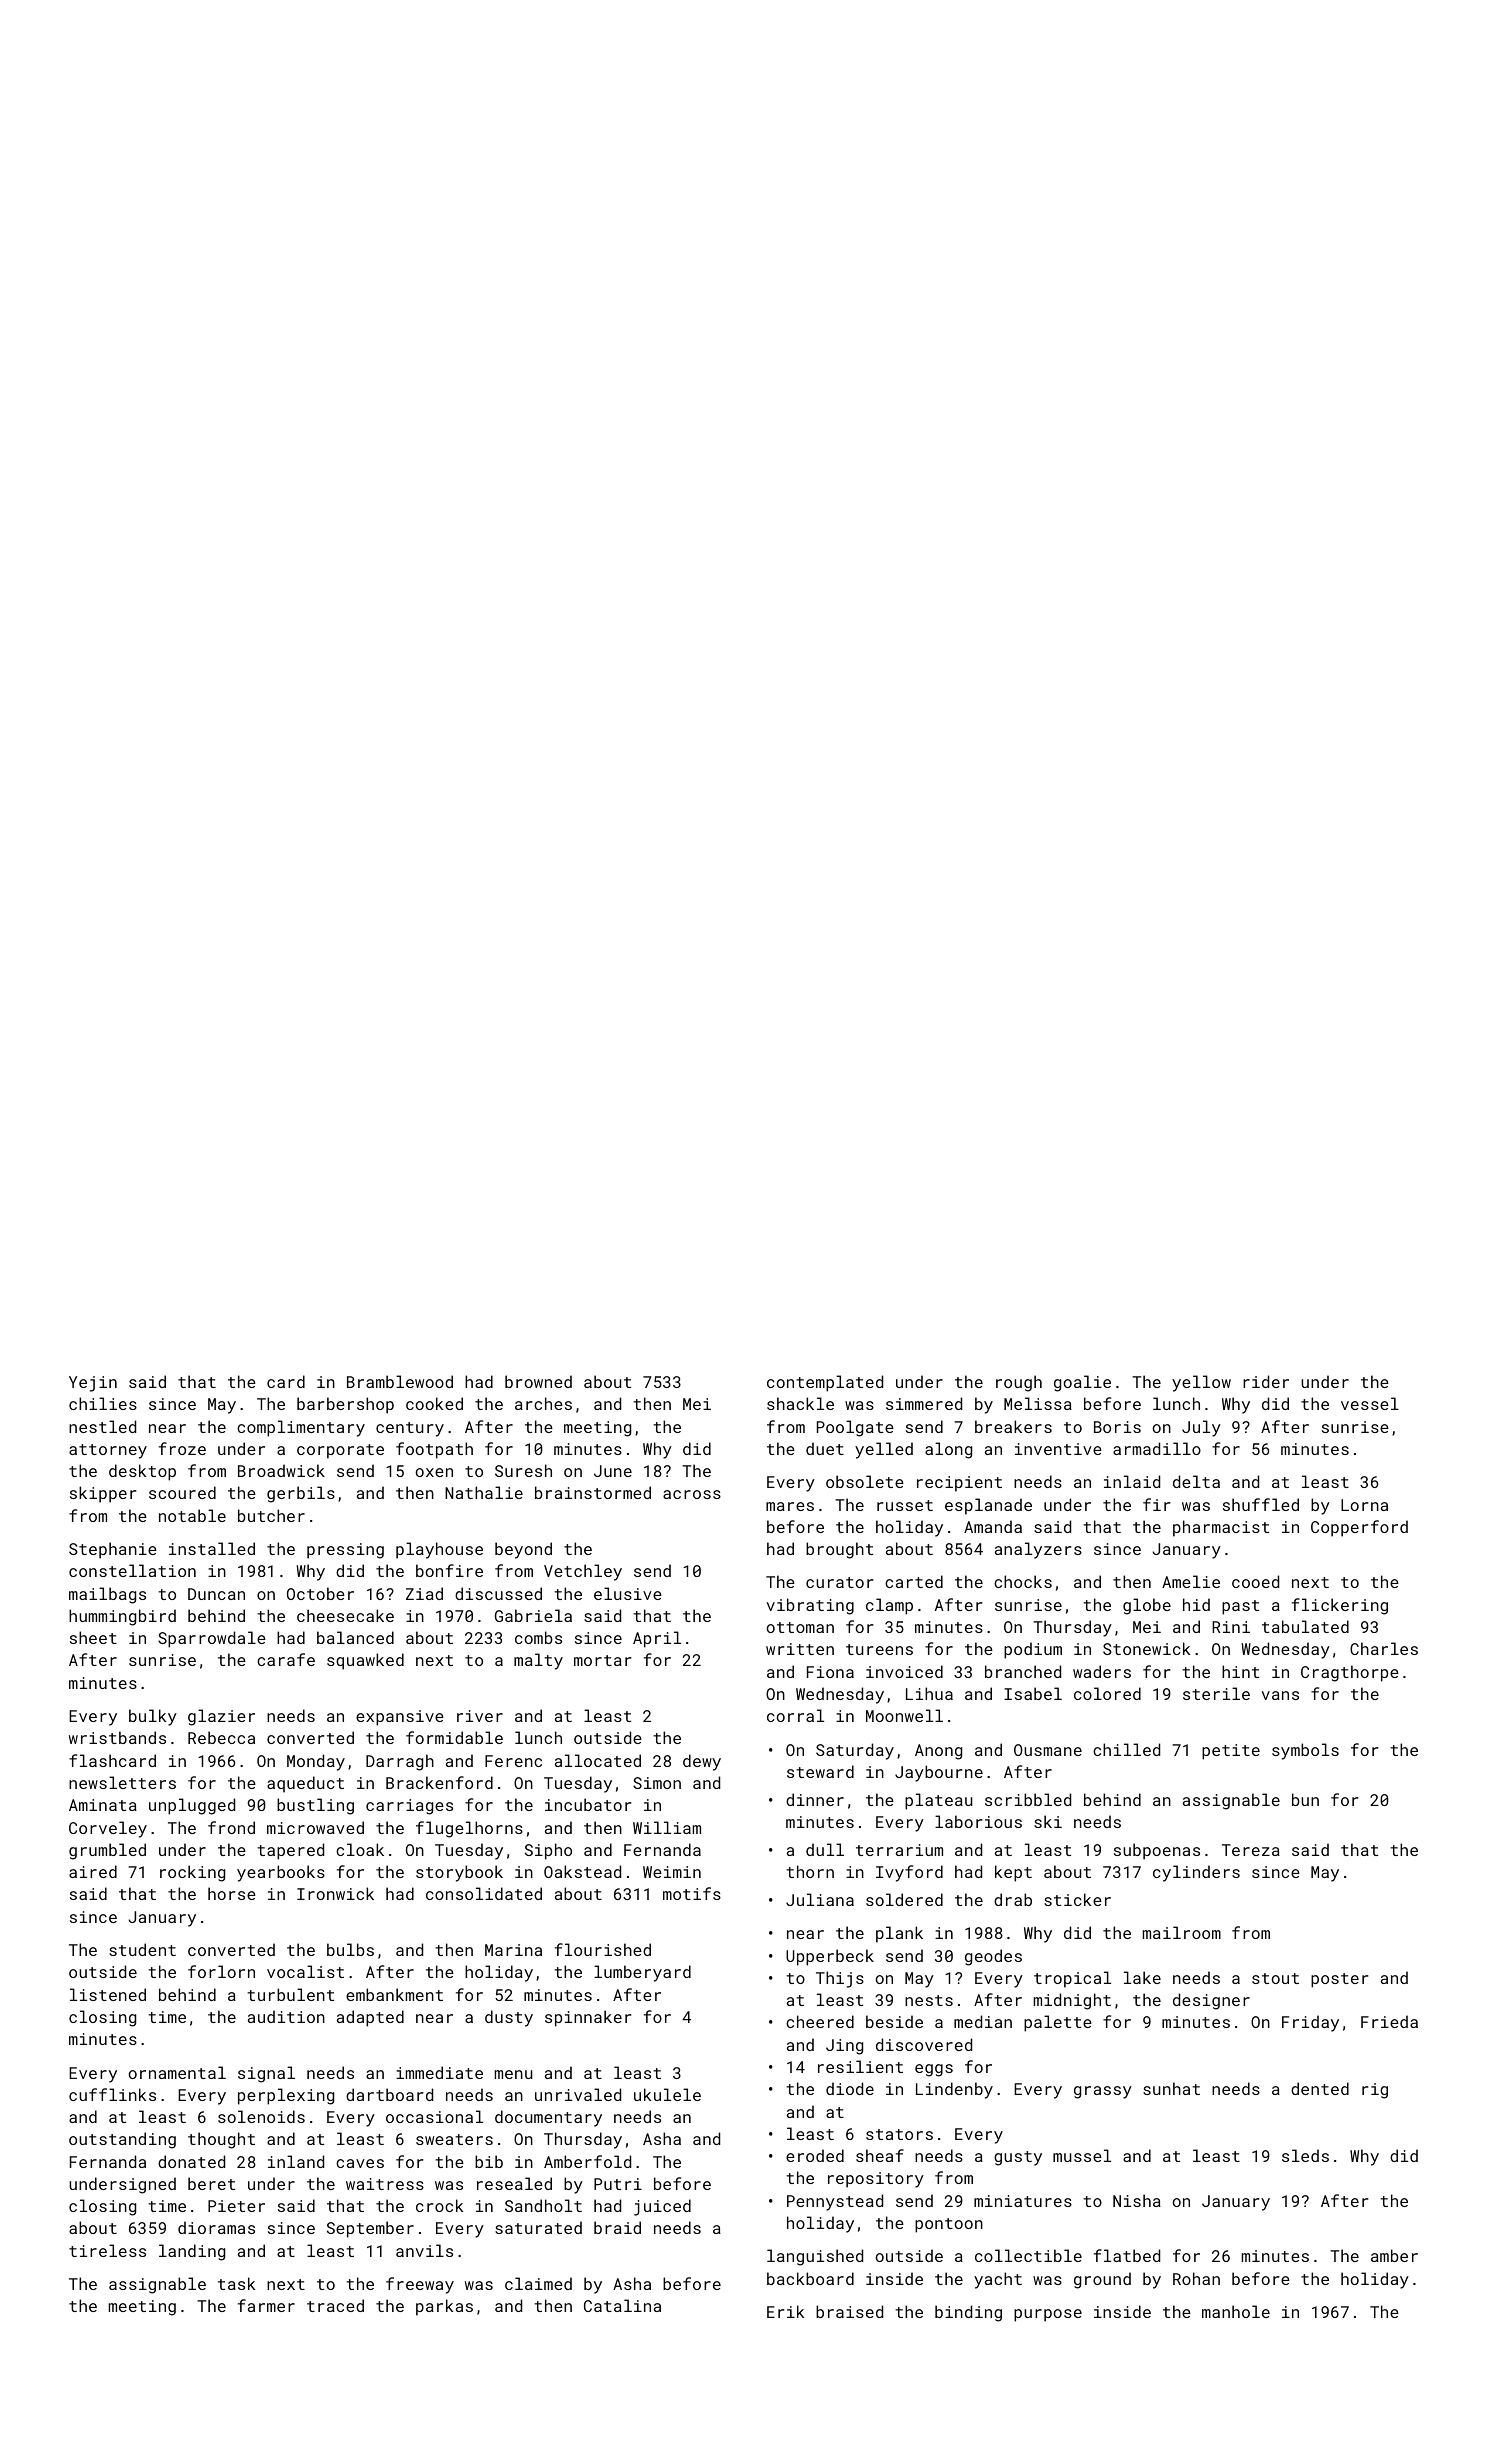 The image size is (1496, 2464). What do you see at coordinates (1340, 1606) in the screenshot?
I see `flickering` at bounding box center [1340, 1606].
